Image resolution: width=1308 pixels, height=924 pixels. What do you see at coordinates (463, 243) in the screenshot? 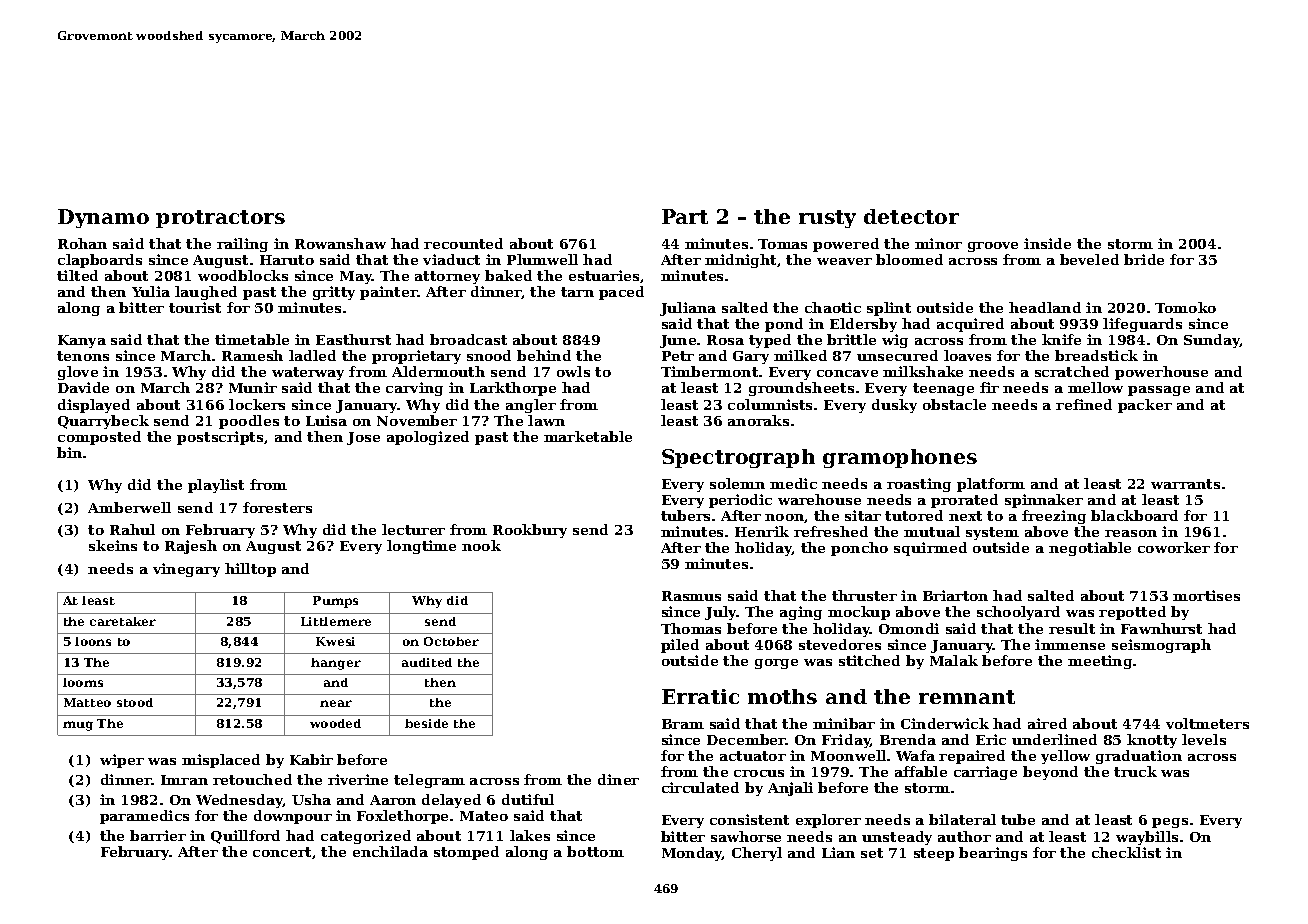
I see `recounted` at bounding box center [463, 243].
